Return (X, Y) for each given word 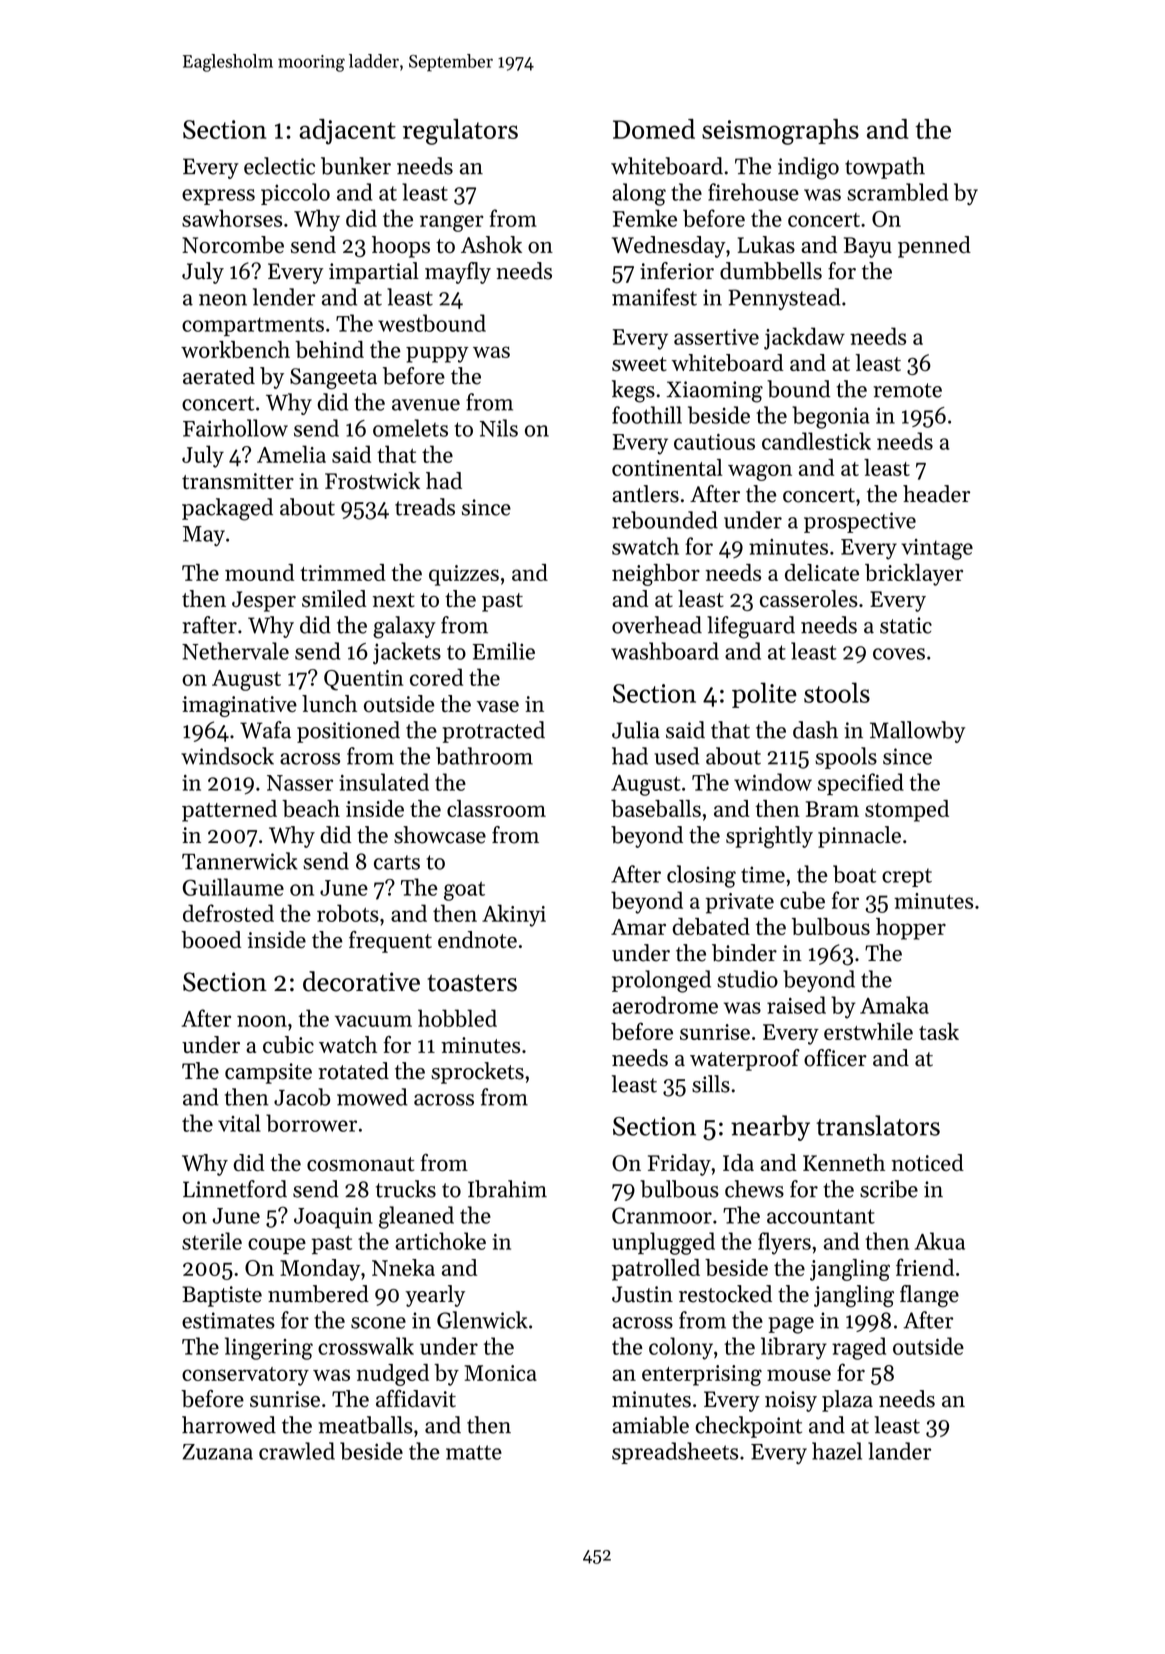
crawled (297, 1451)
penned (934, 247)
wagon (760, 472)
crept (907, 877)
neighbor (656, 575)
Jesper (264, 601)
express (218, 197)
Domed (654, 129)
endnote (477, 939)
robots (348, 913)
